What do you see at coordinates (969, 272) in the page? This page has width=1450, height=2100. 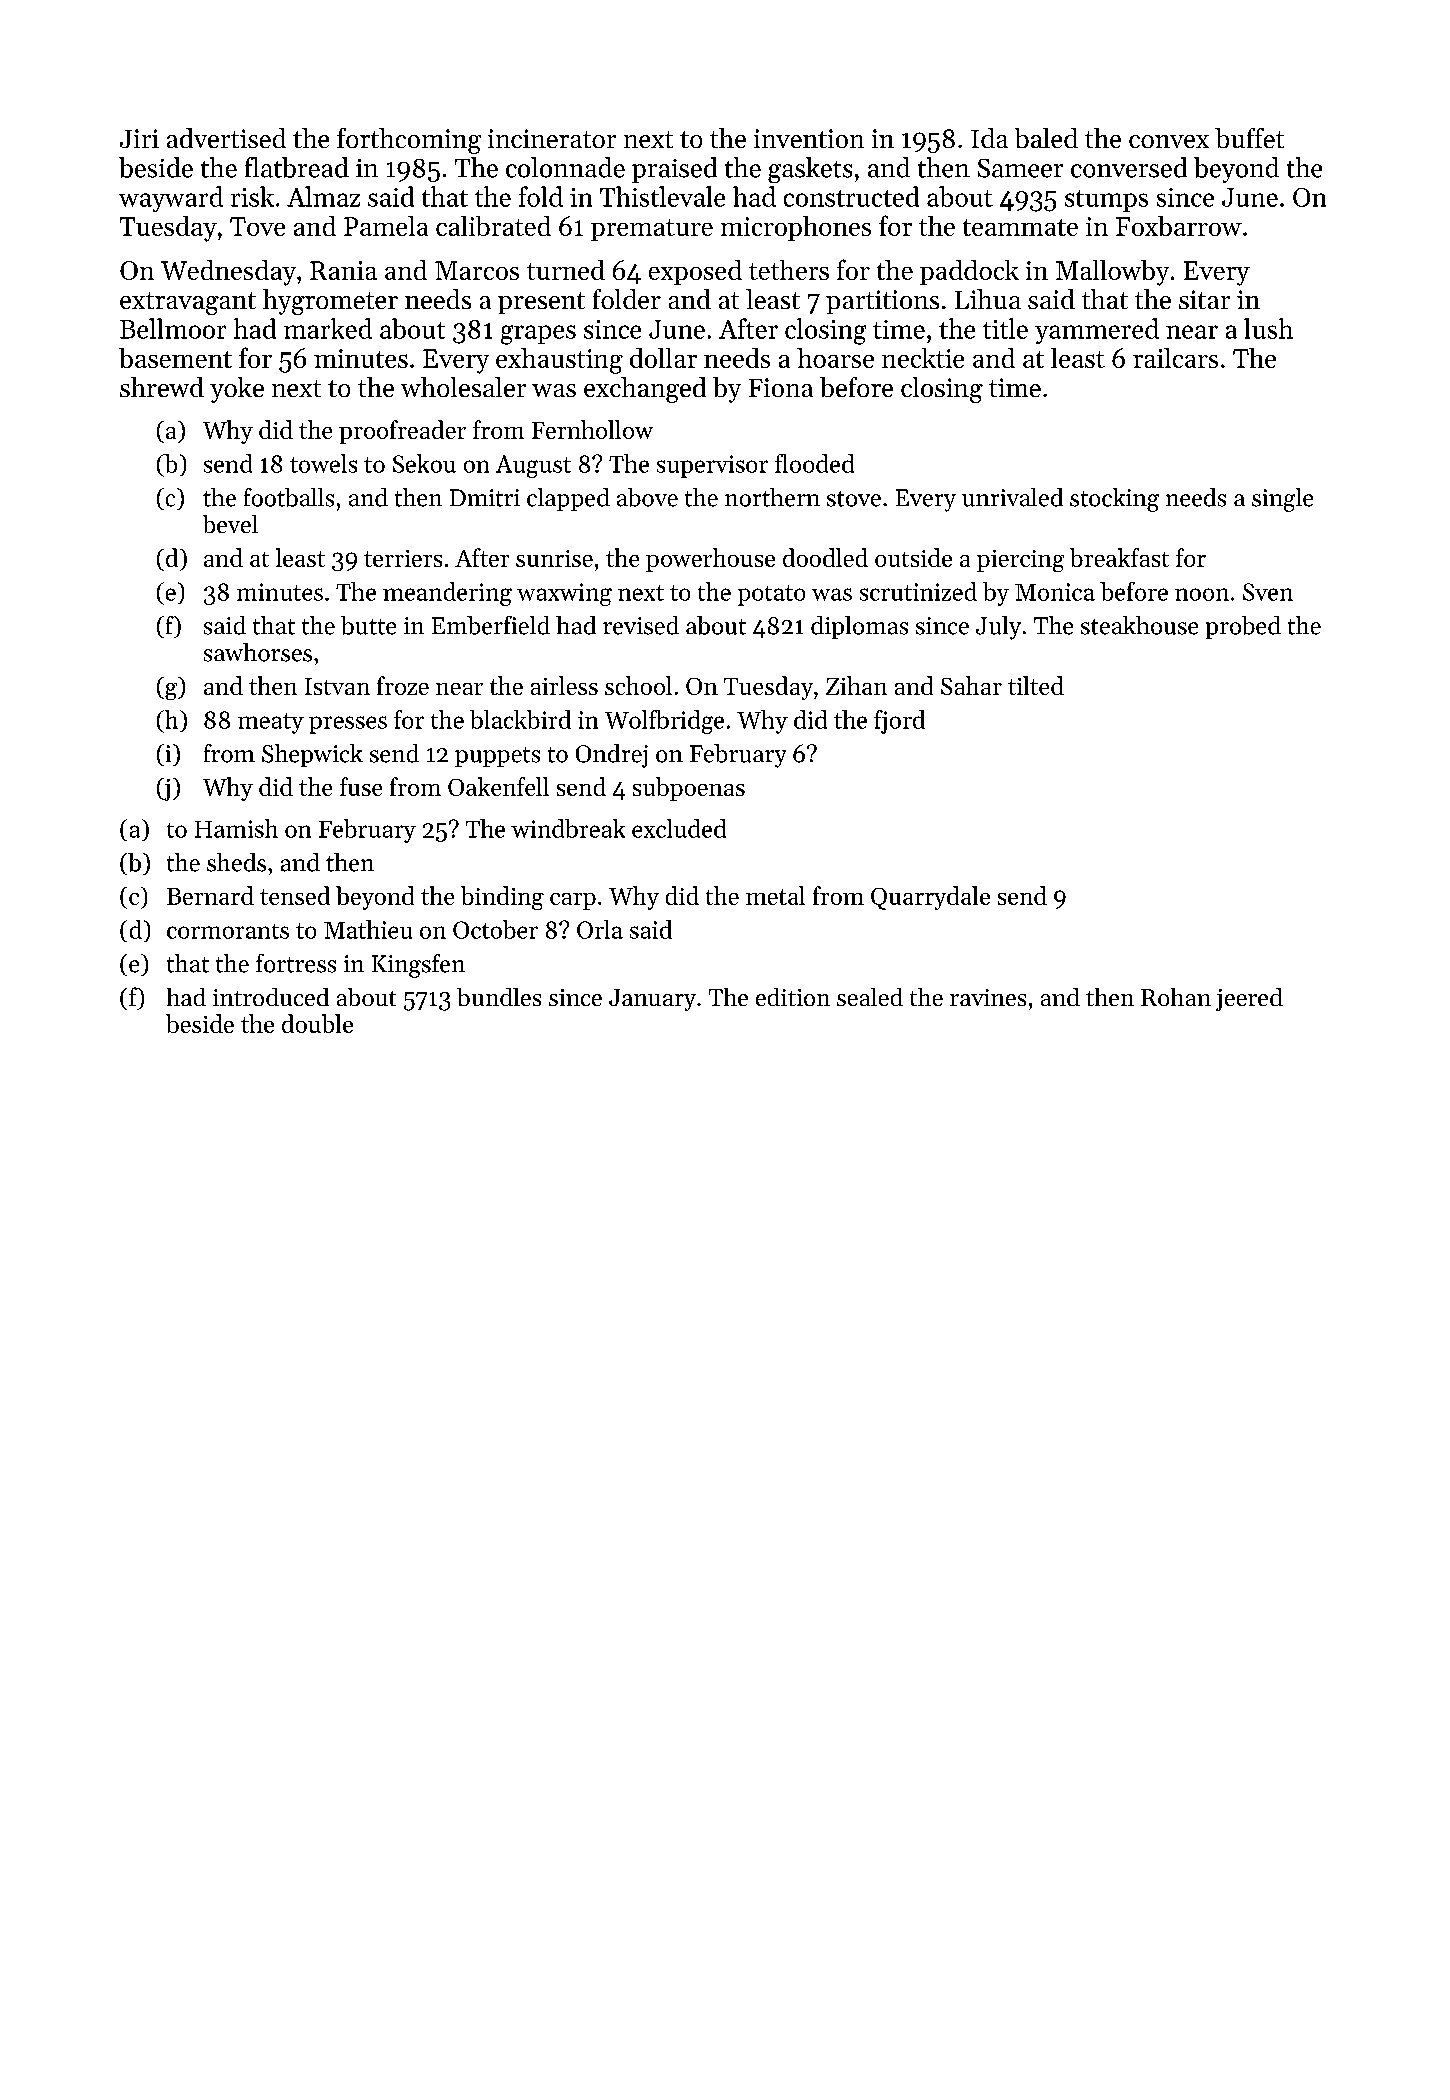 I see `paddock` at bounding box center [969, 272].
